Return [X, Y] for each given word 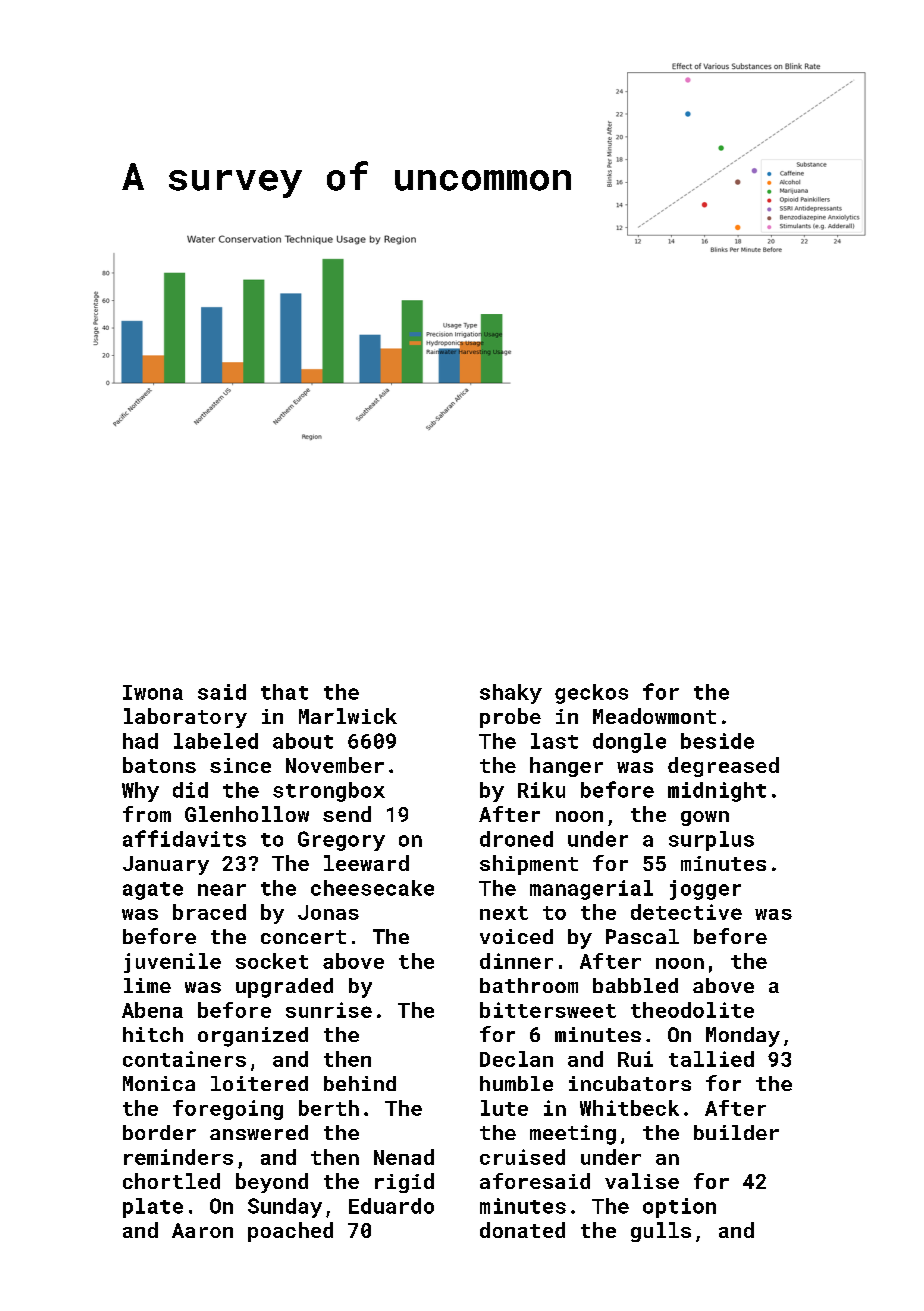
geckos [591, 694]
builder [736, 1132]
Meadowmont [654, 716]
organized [253, 1037]
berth [329, 1108]
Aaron [202, 1230]
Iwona [153, 692]
